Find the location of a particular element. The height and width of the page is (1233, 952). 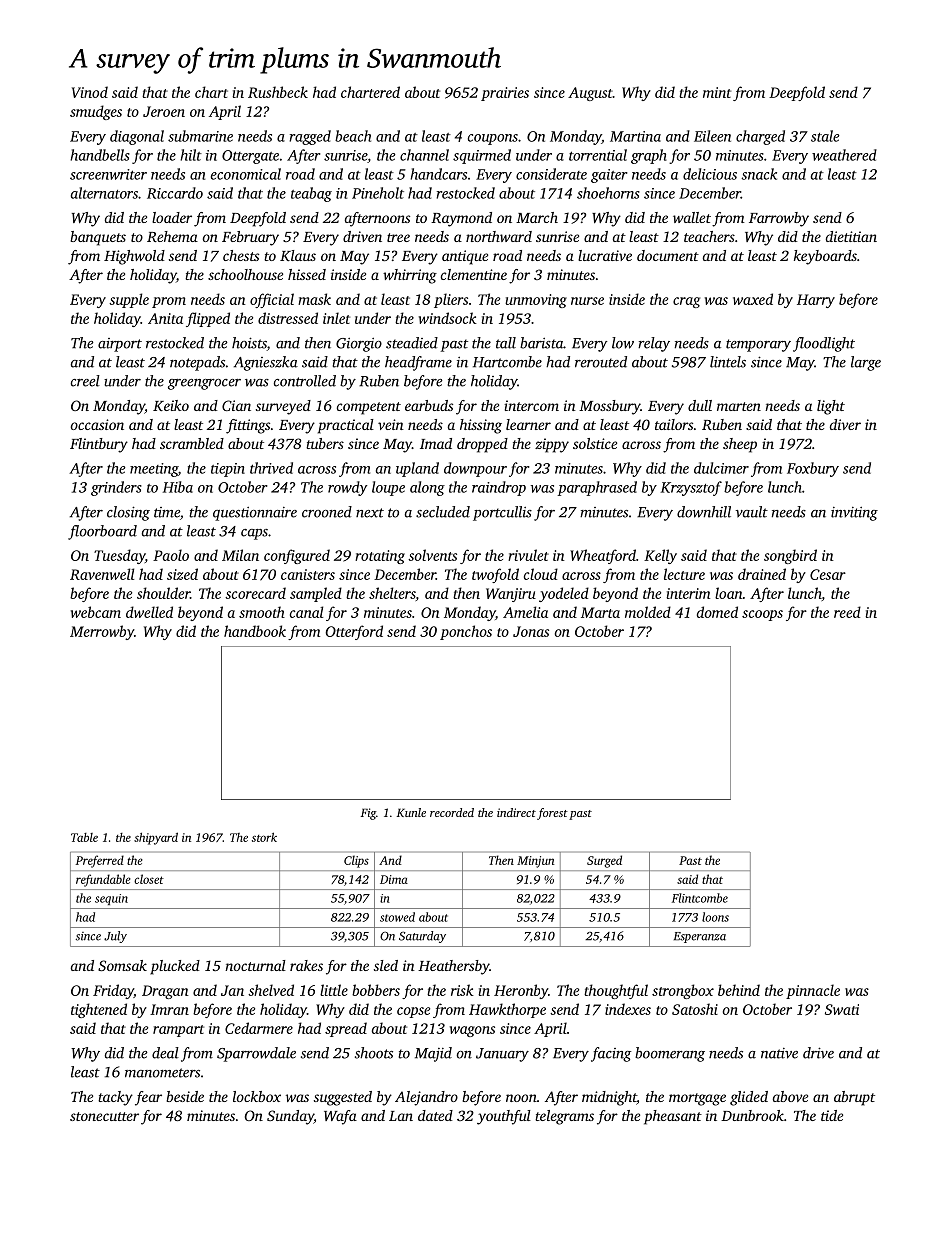

Vinod is located at coordinates (90, 92).
